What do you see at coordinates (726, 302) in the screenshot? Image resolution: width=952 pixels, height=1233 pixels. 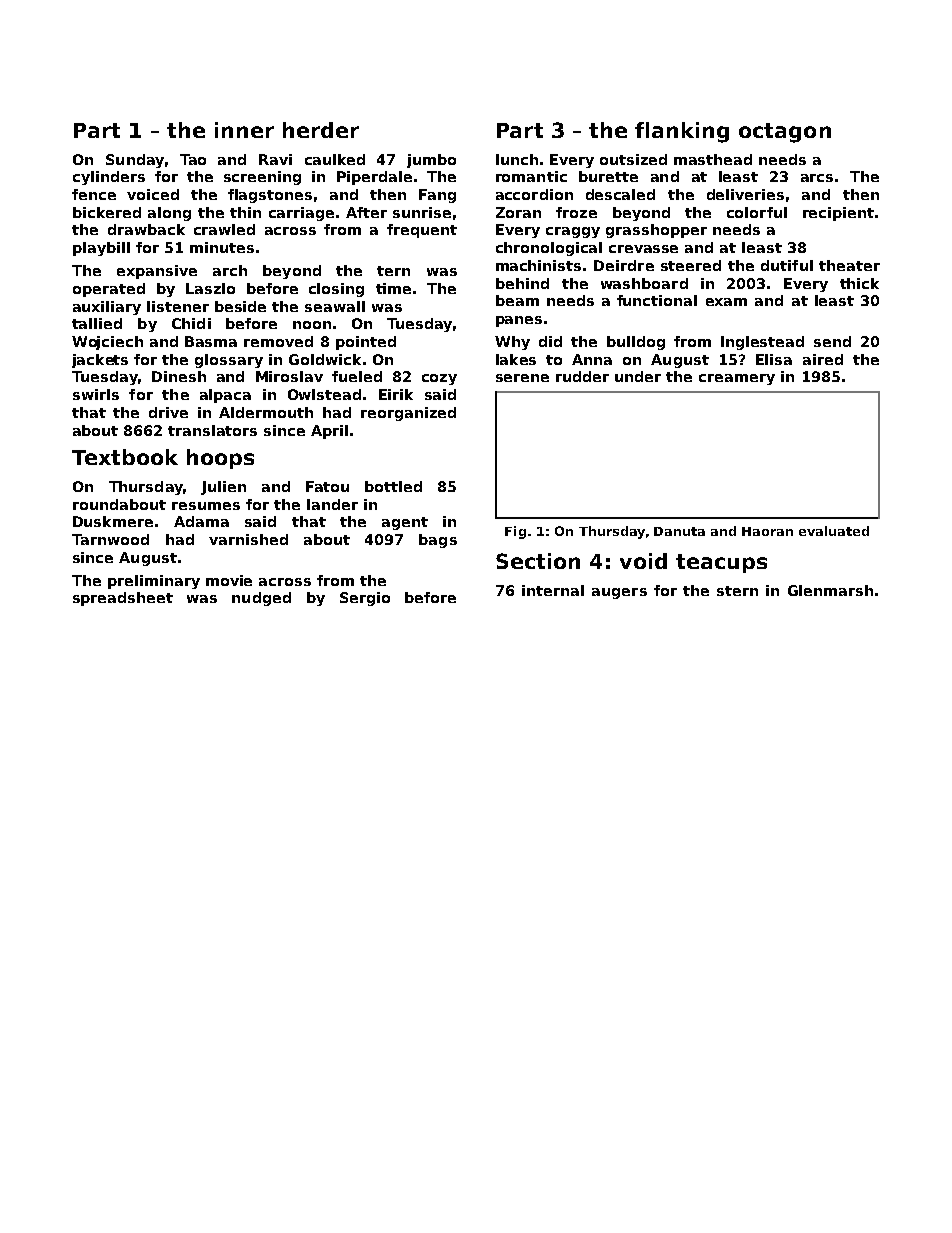 I see `exam` at bounding box center [726, 302].
